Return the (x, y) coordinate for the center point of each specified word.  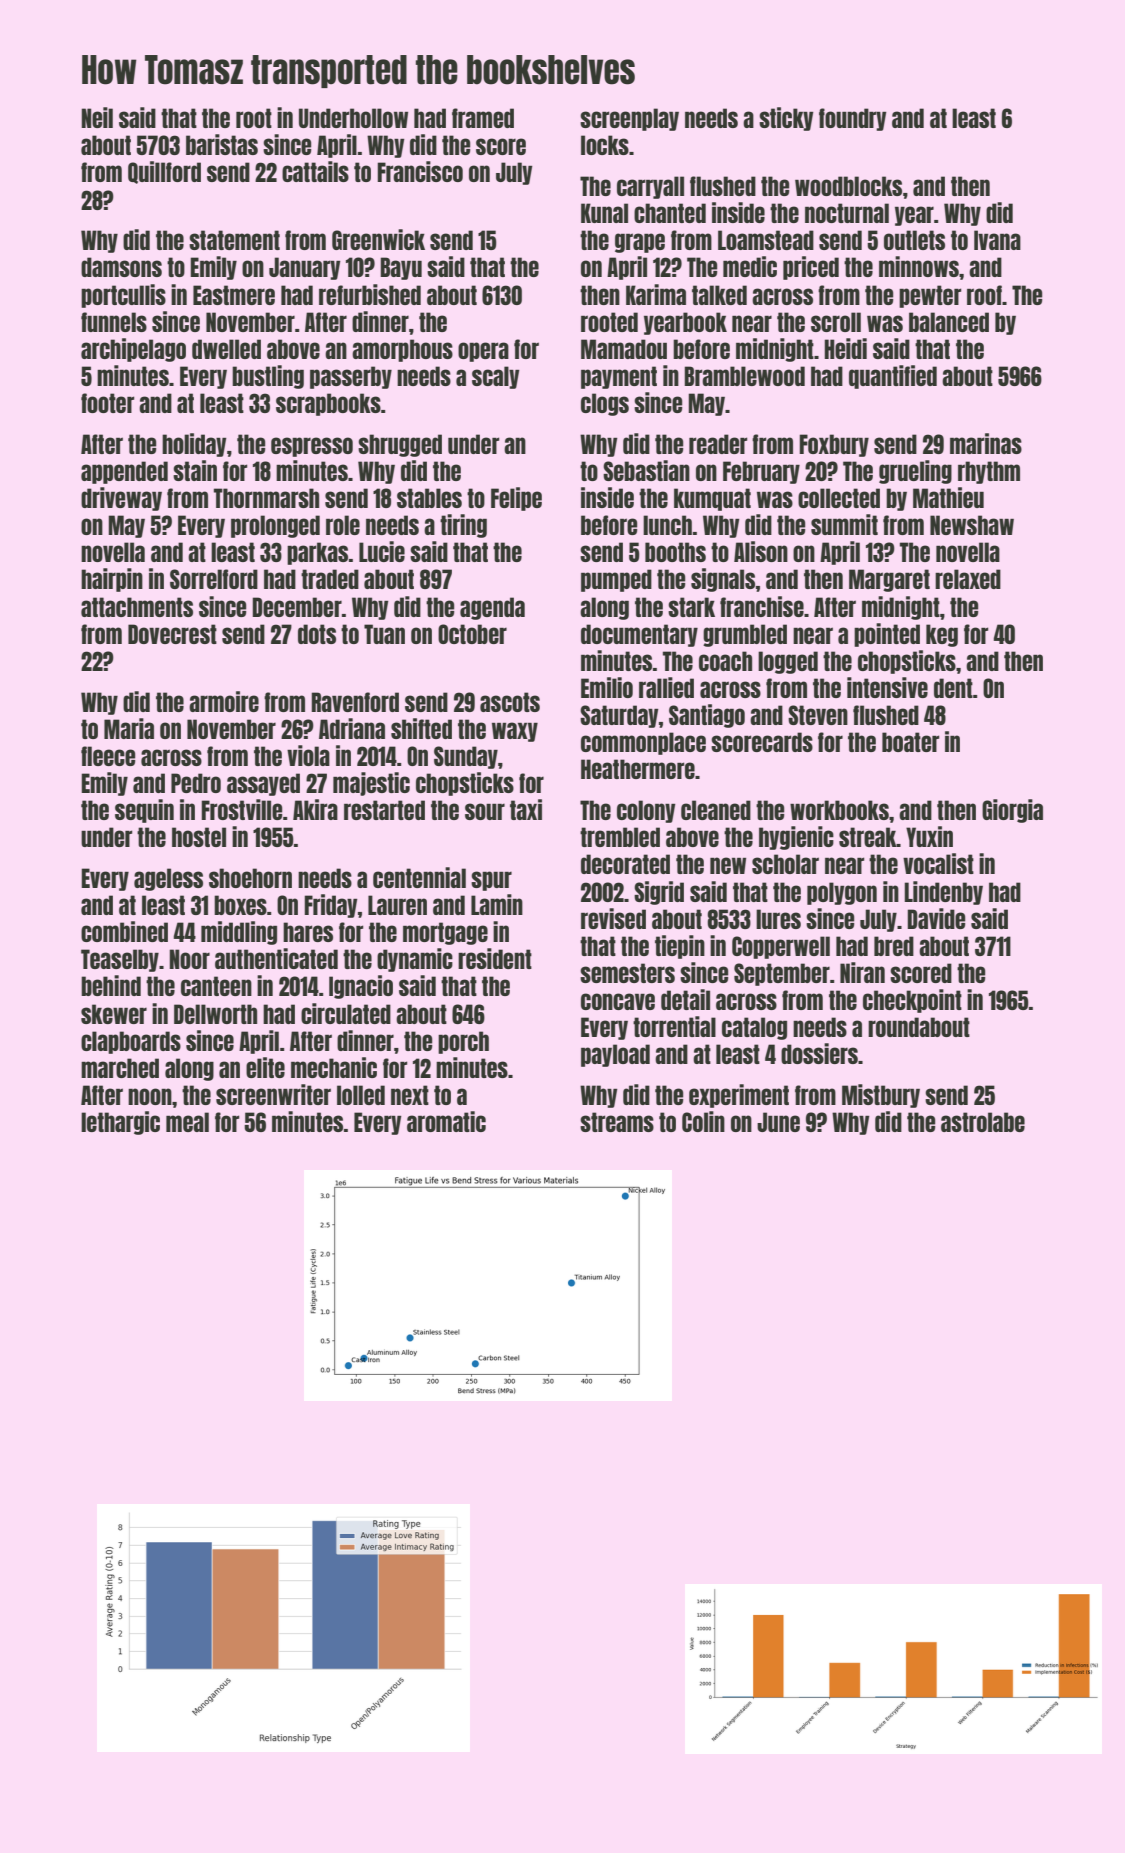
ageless (168, 879)
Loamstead (766, 240)
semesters (627, 973)
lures (778, 919)
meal (187, 1122)
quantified (893, 377)
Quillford (164, 172)
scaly (496, 377)
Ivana (997, 240)
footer (107, 403)
